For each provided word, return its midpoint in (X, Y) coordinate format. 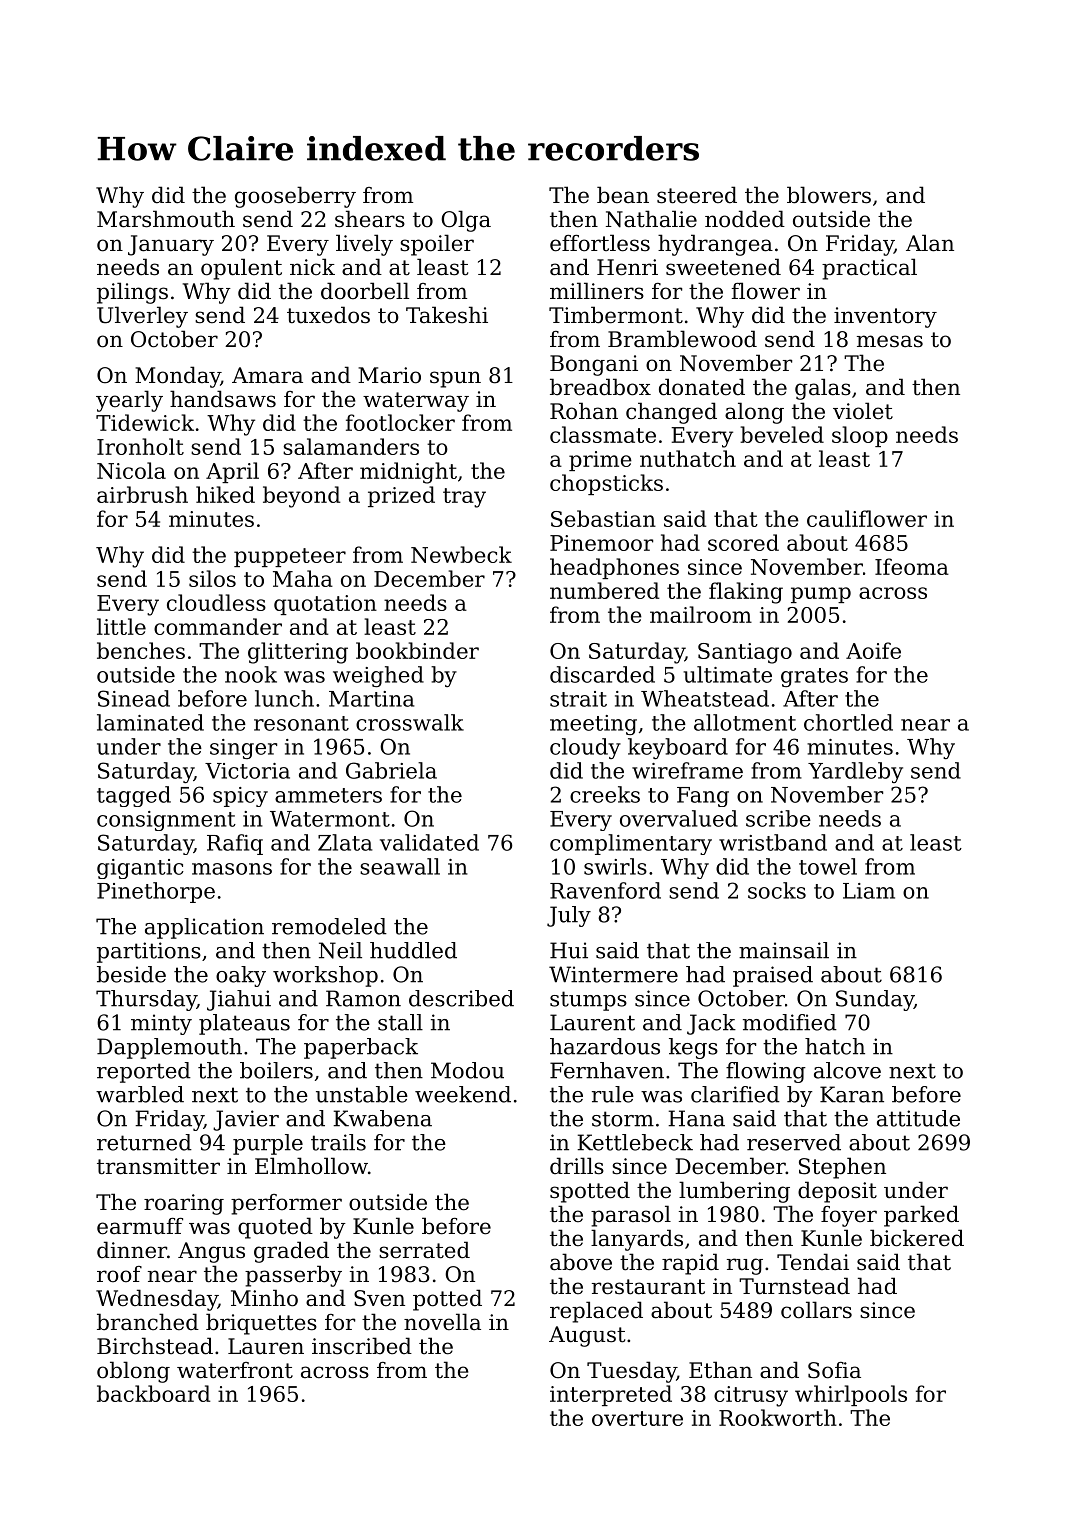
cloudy (585, 748)
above (581, 1262)
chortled (848, 722)
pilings (132, 293)
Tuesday (631, 1372)
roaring (184, 1204)
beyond (301, 497)
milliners (597, 291)
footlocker (400, 422)
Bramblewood (682, 339)
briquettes (261, 1324)
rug (745, 1266)
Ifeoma (912, 566)
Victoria (247, 771)
